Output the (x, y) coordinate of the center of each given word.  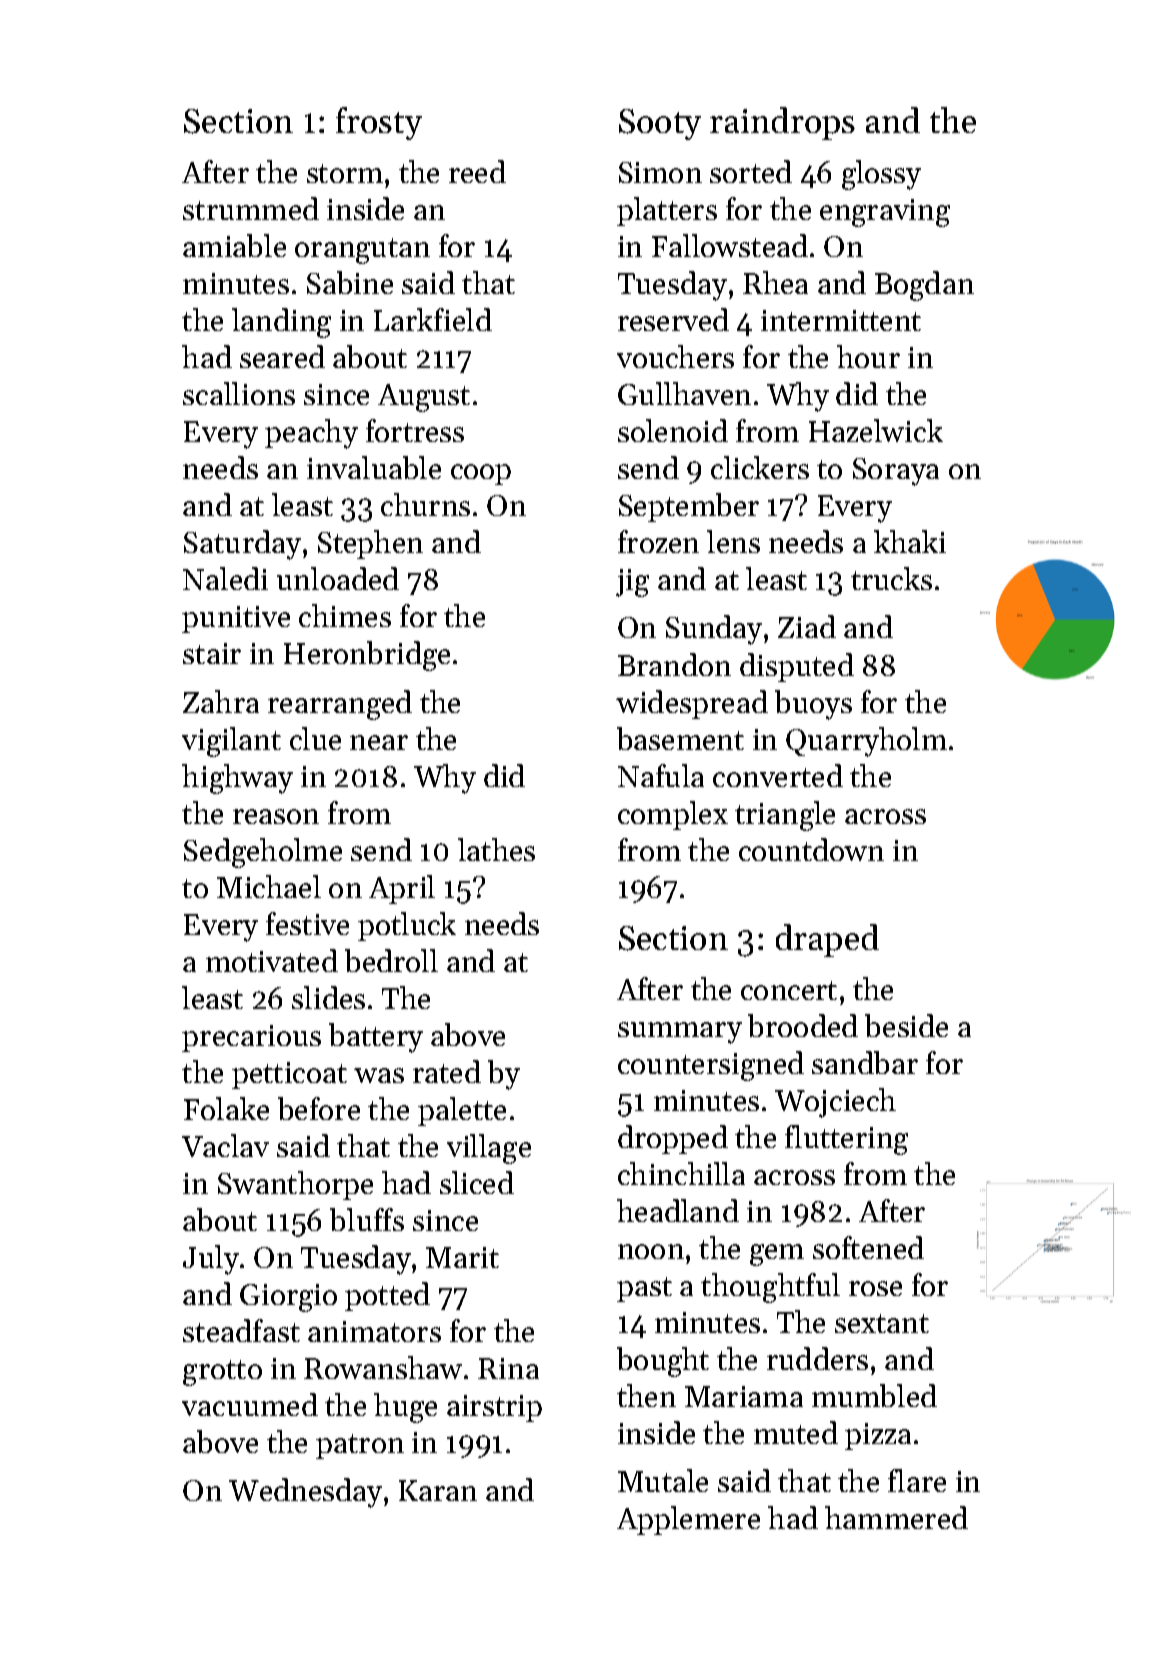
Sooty (660, 124)
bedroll (391, 960)
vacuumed (250, 1404)
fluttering (846, 1140)
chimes (345, 615)
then (646, 1395)
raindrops (782, 123)
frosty (379, 123)
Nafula (661, 775)
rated (447, 1071)
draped (827, 940)
